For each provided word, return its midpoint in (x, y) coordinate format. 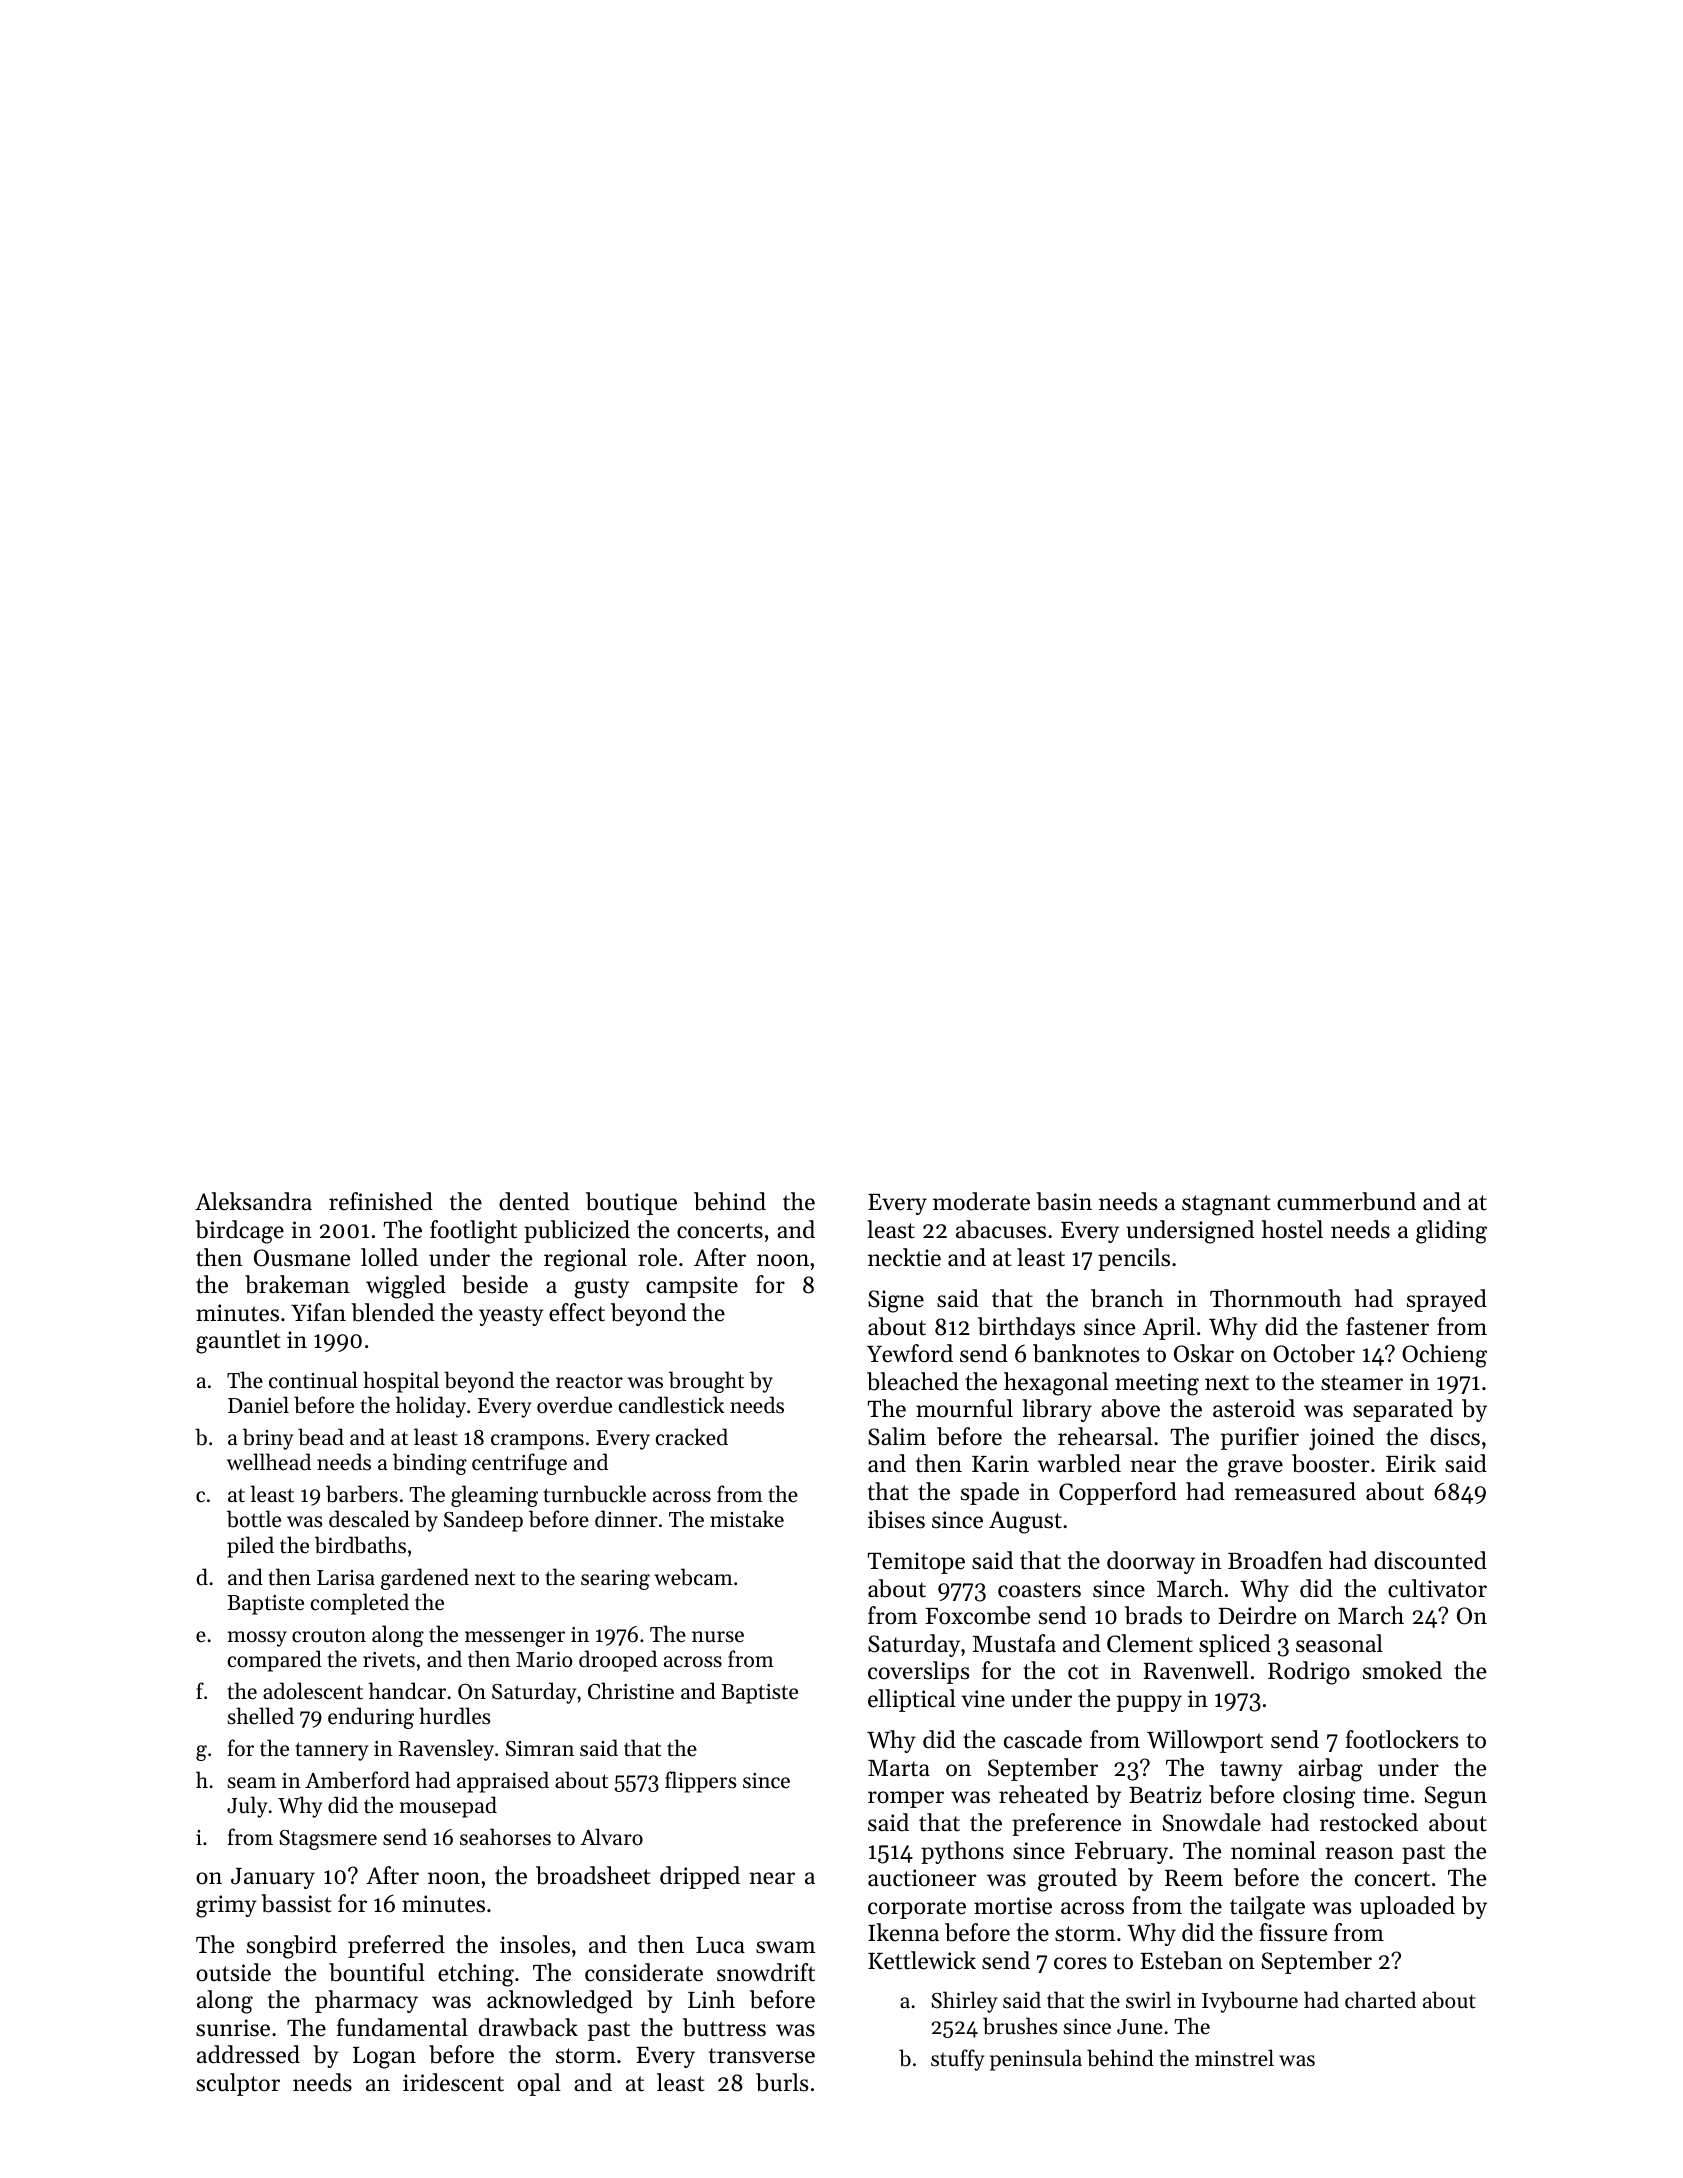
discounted (1430, 1560)
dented (534, 1201)
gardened (425, 1579)
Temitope (916, 1563)
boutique (631, 1203)
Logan (384, 2058)
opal (539, 2084)
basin (1064, 1201)
